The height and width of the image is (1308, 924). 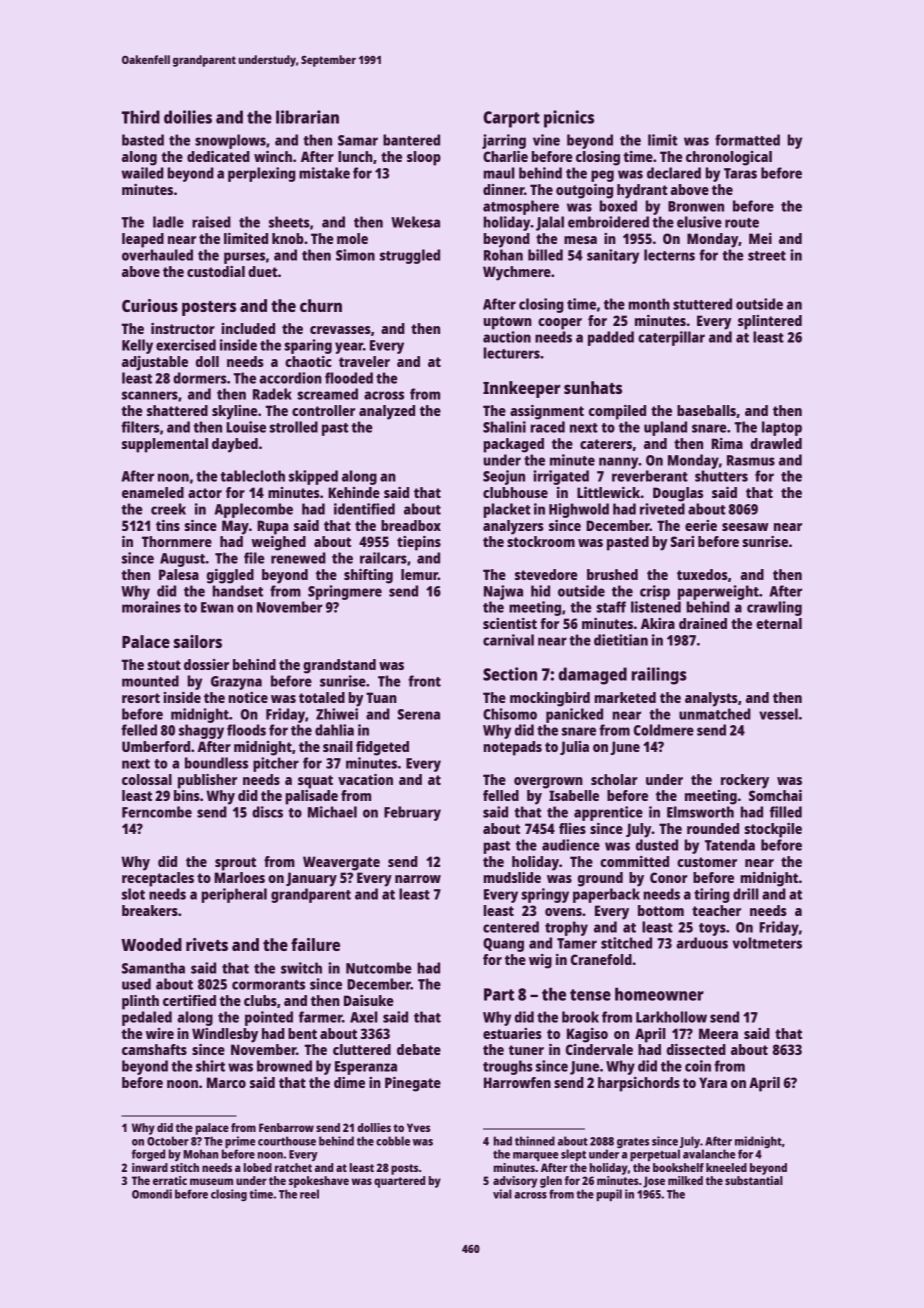 I want to click on Third, so click(x=141, y=117).
